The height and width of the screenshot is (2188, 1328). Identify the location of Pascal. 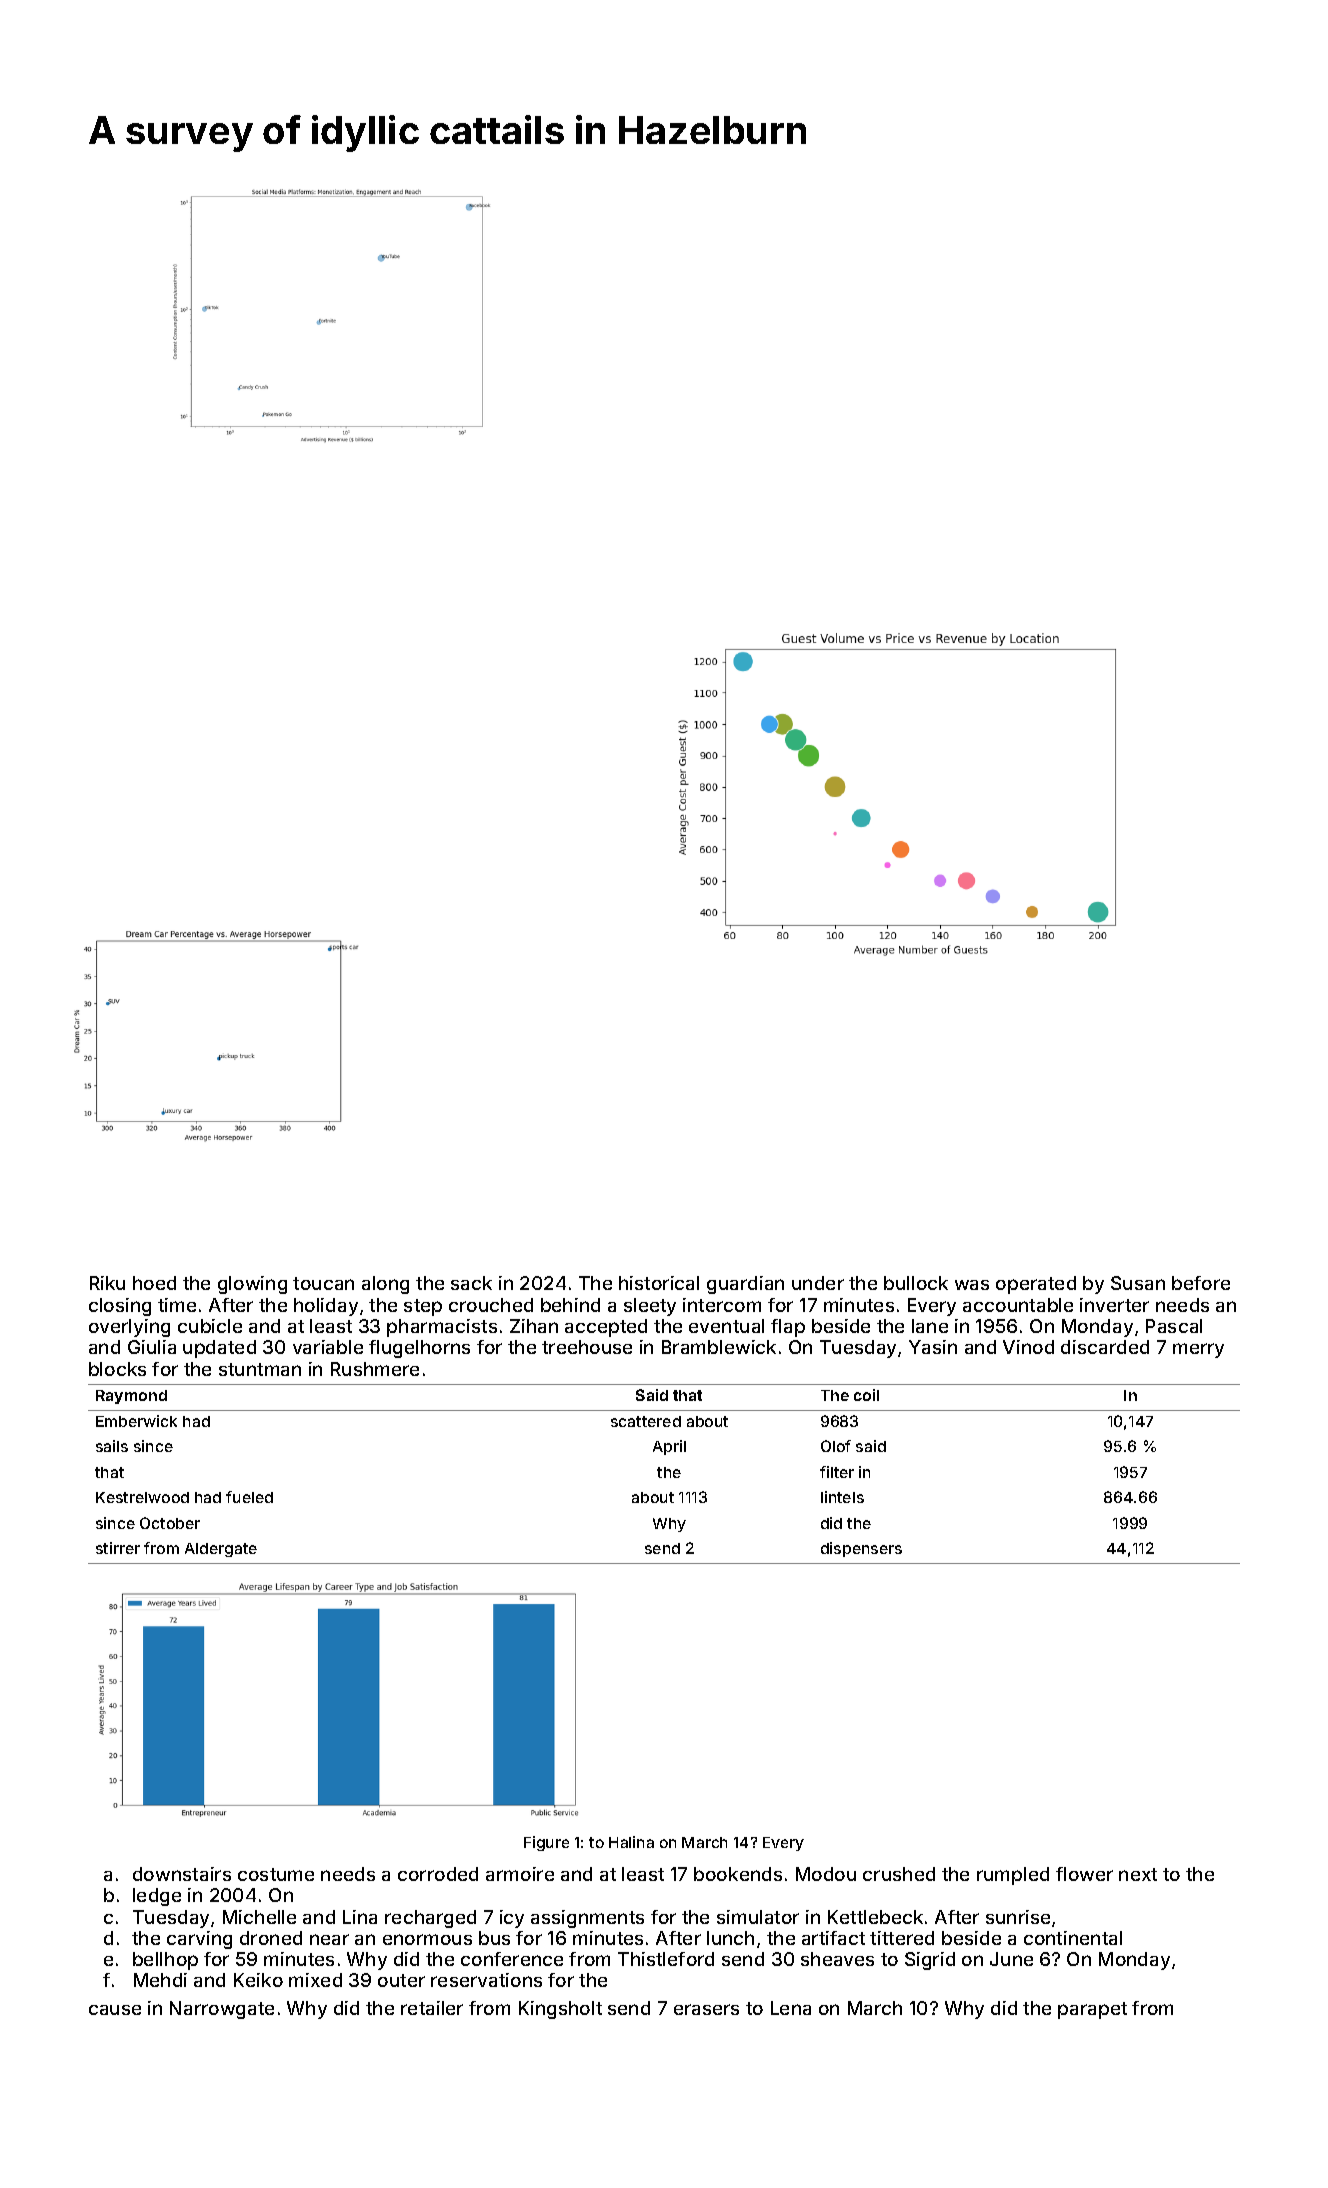
(1174, 1326).
